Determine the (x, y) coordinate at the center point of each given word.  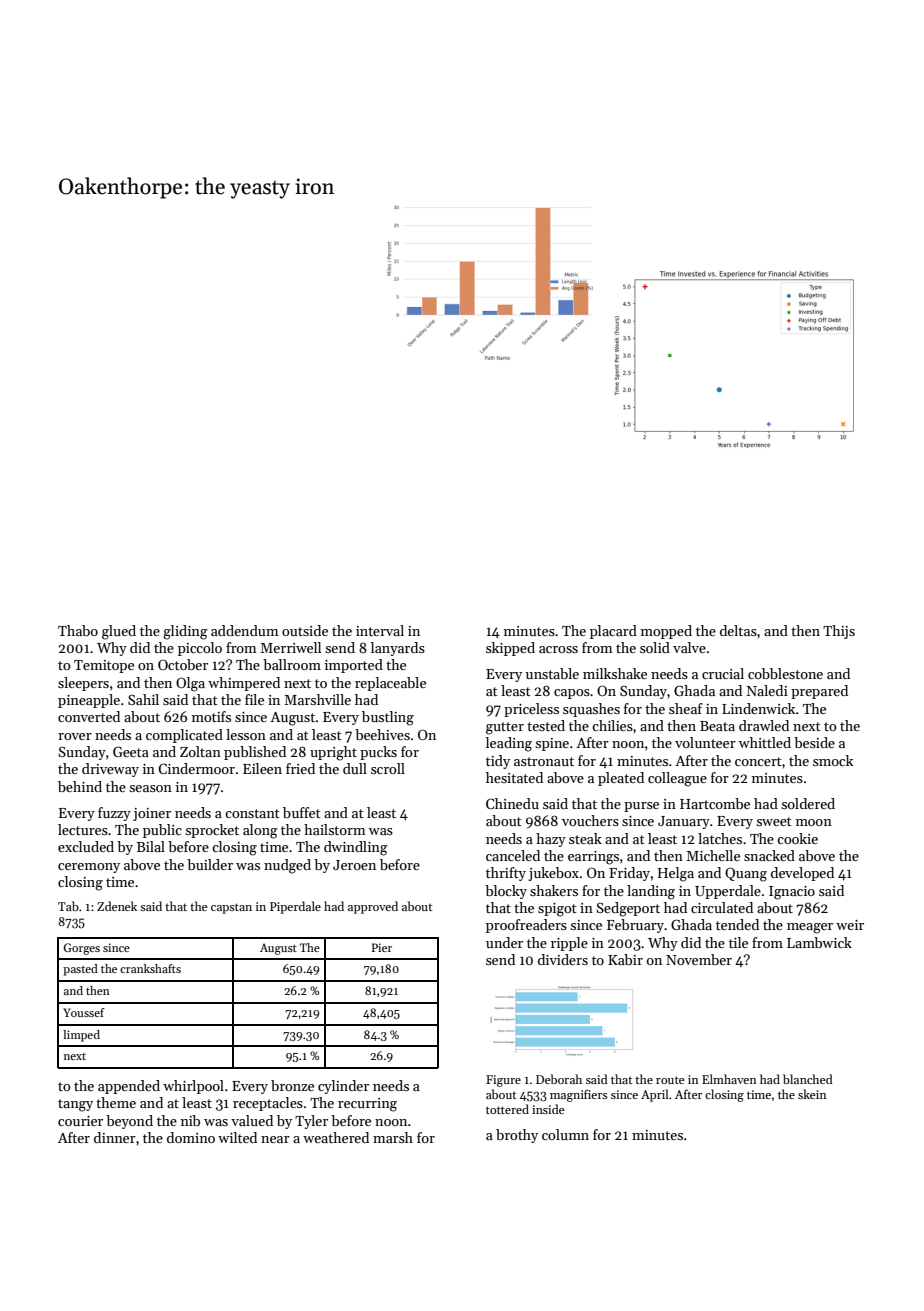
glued (119, 632)
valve (689, 647)
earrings (593, 858)
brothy (517, 1136)
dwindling (356, 848)
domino (191, 1137)
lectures (83, 829)
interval (380, 630)
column (565, 1134)
